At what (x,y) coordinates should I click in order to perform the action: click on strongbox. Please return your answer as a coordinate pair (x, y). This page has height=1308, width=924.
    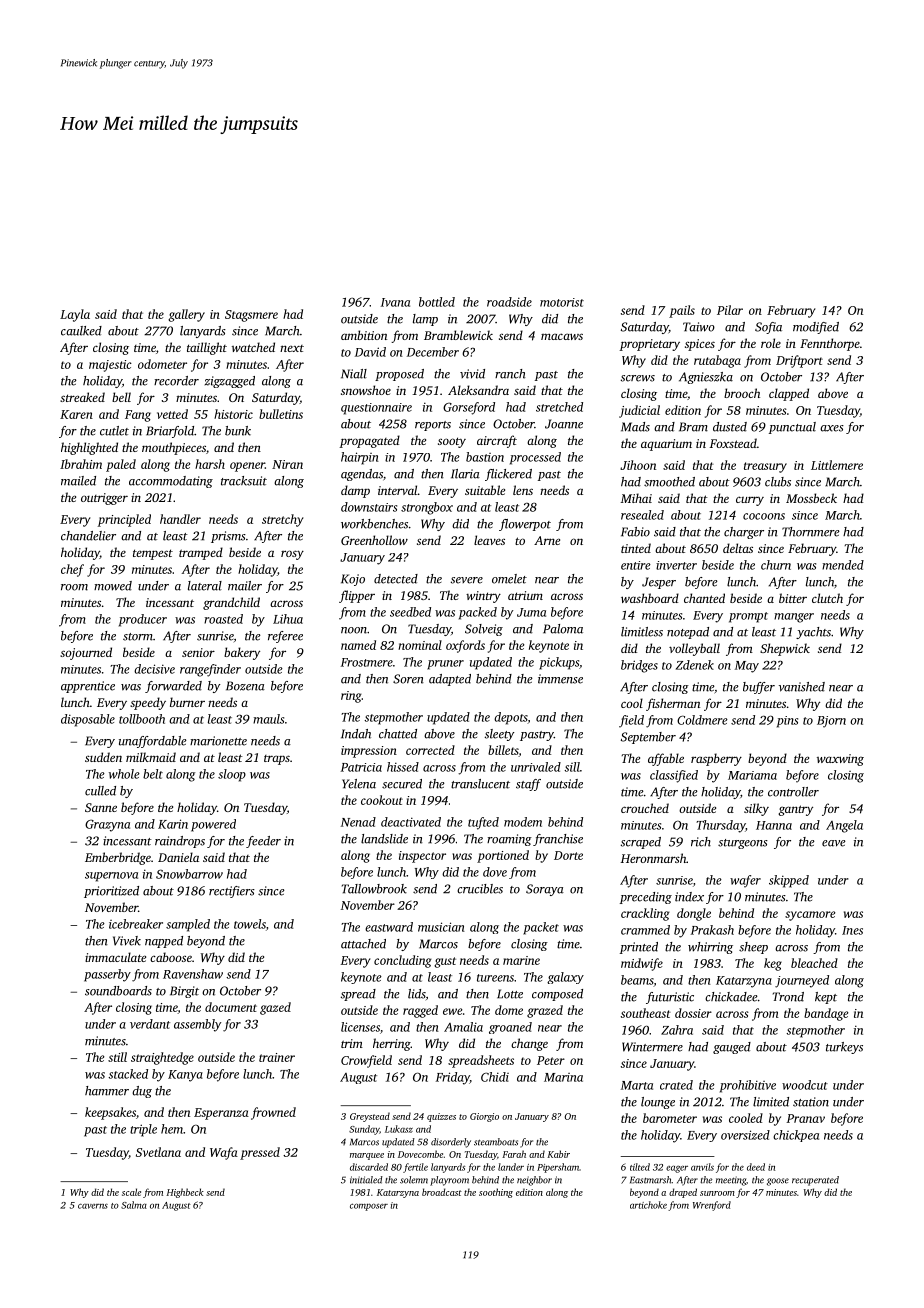
    Looking at the image, I should click on (427, 508).
